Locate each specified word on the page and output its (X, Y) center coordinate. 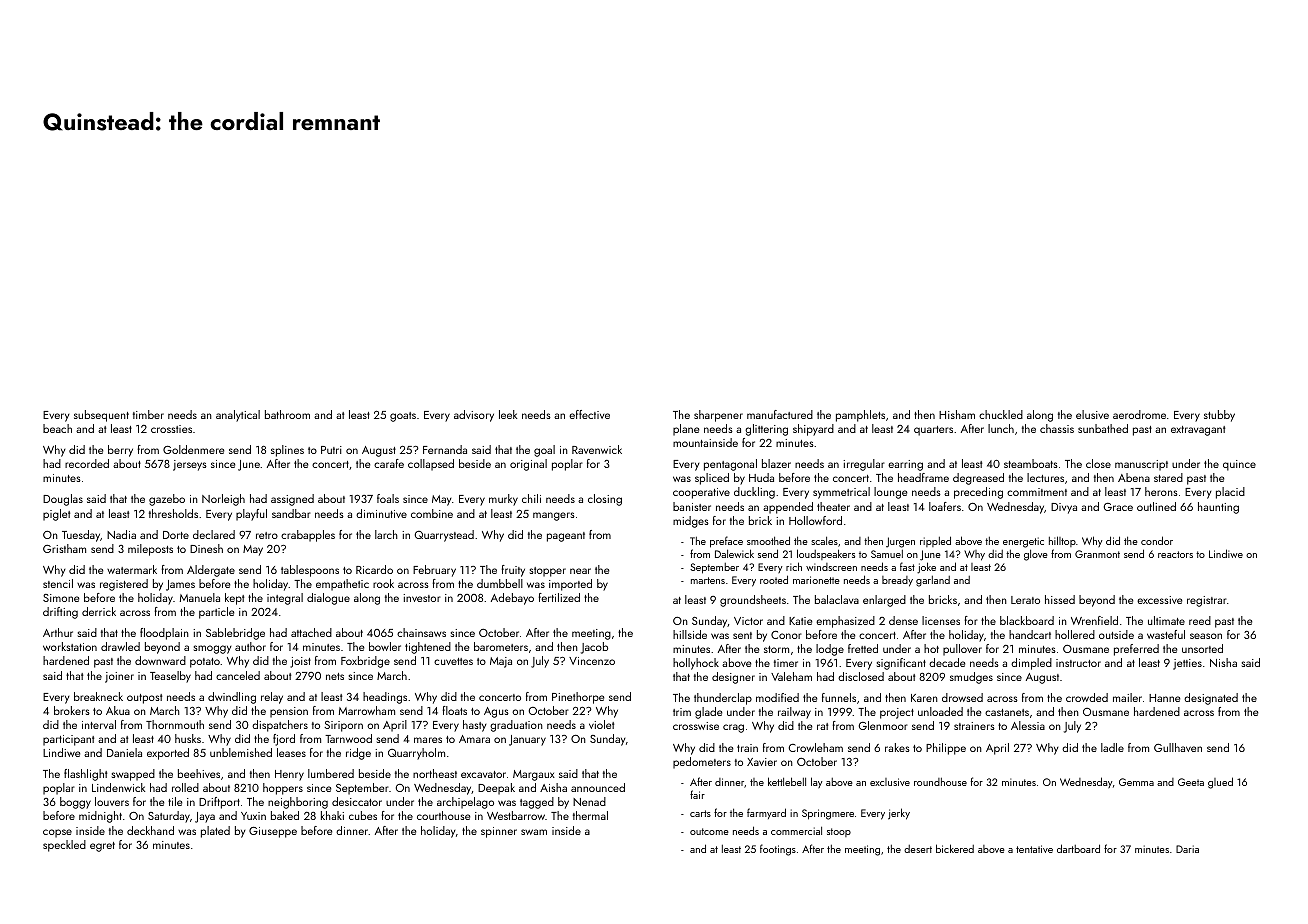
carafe (389, 463)
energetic (1023, 542)
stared (1168, 477)
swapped (133, 775)
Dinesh (206, 548)
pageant (566, 537)
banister (692, 506)
